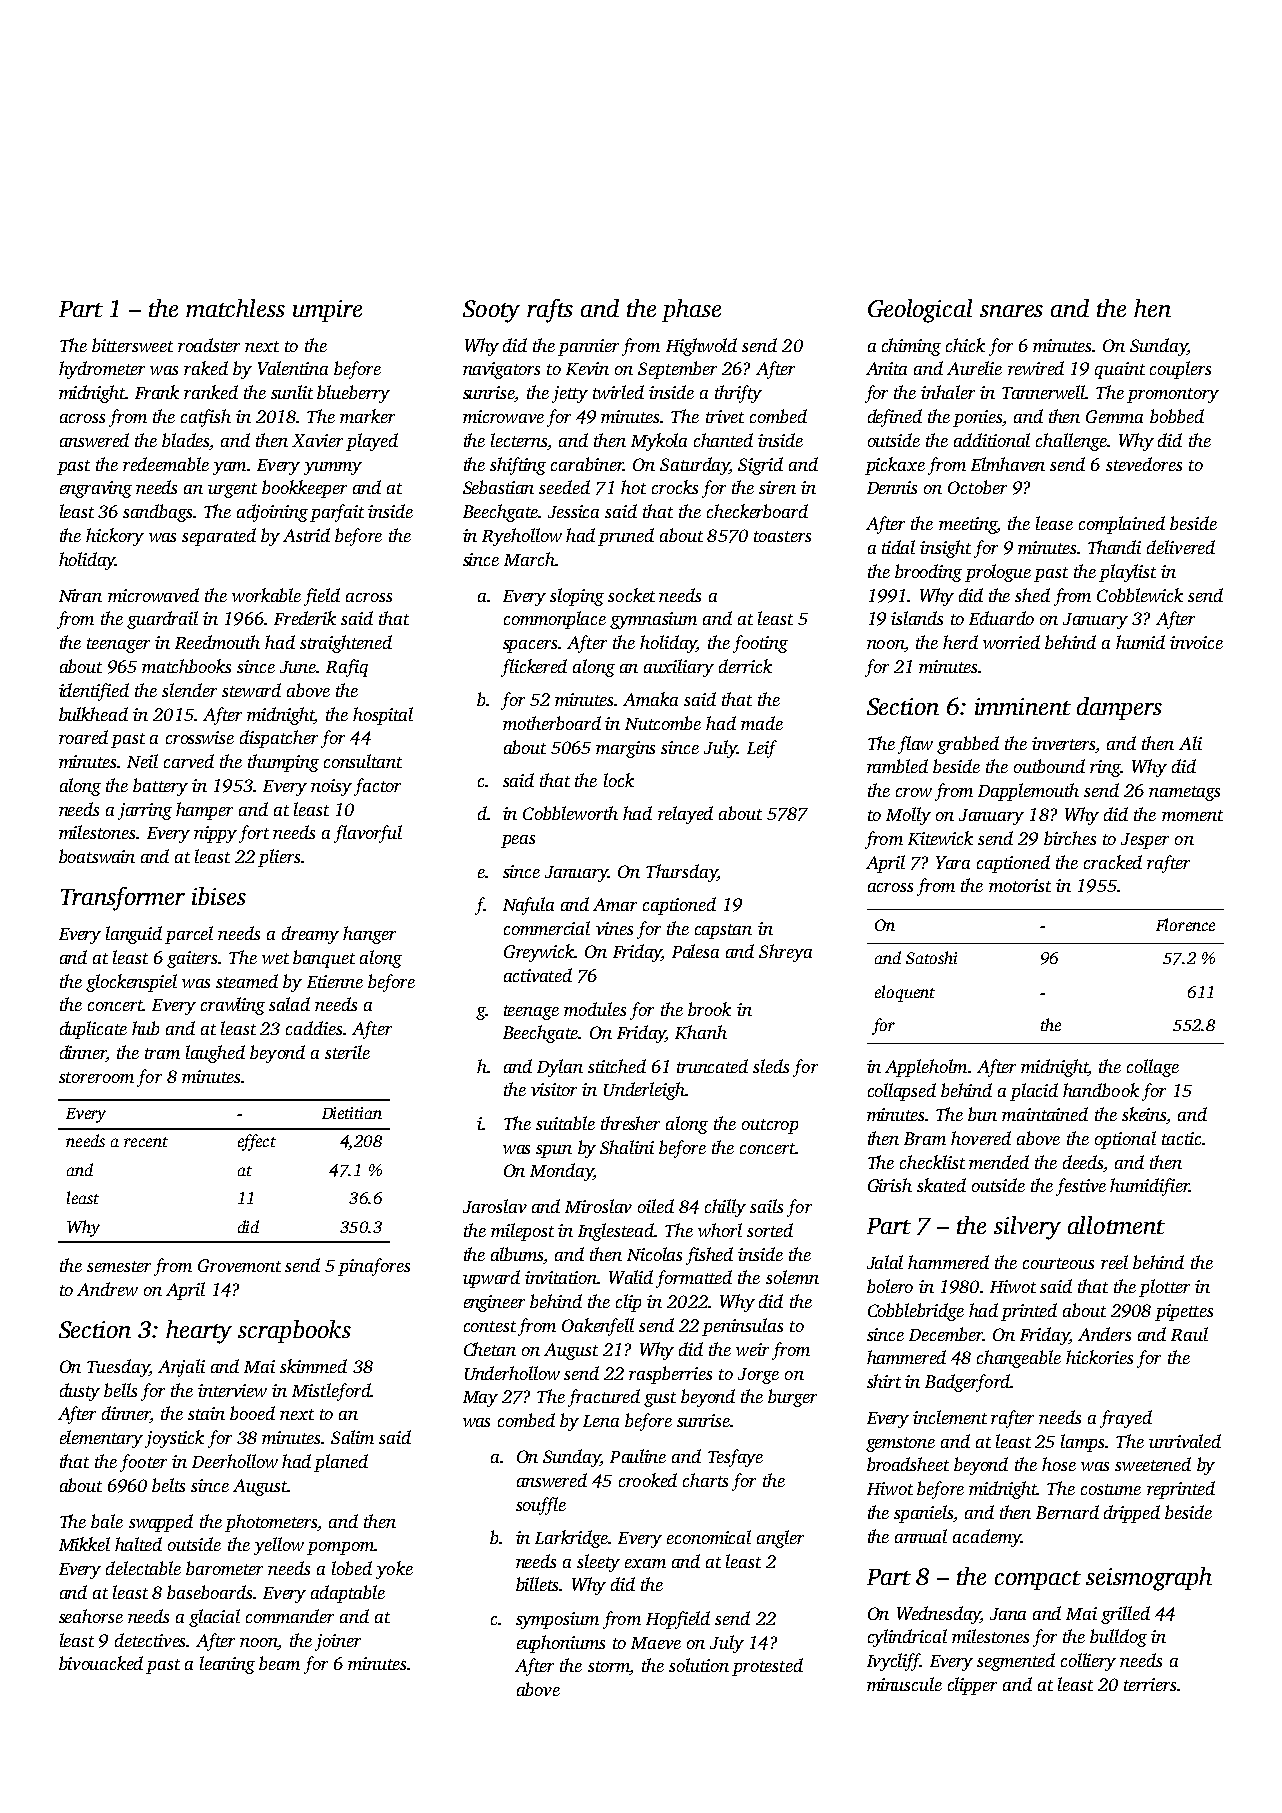  I want to click on mended, so click(999, 1162).
